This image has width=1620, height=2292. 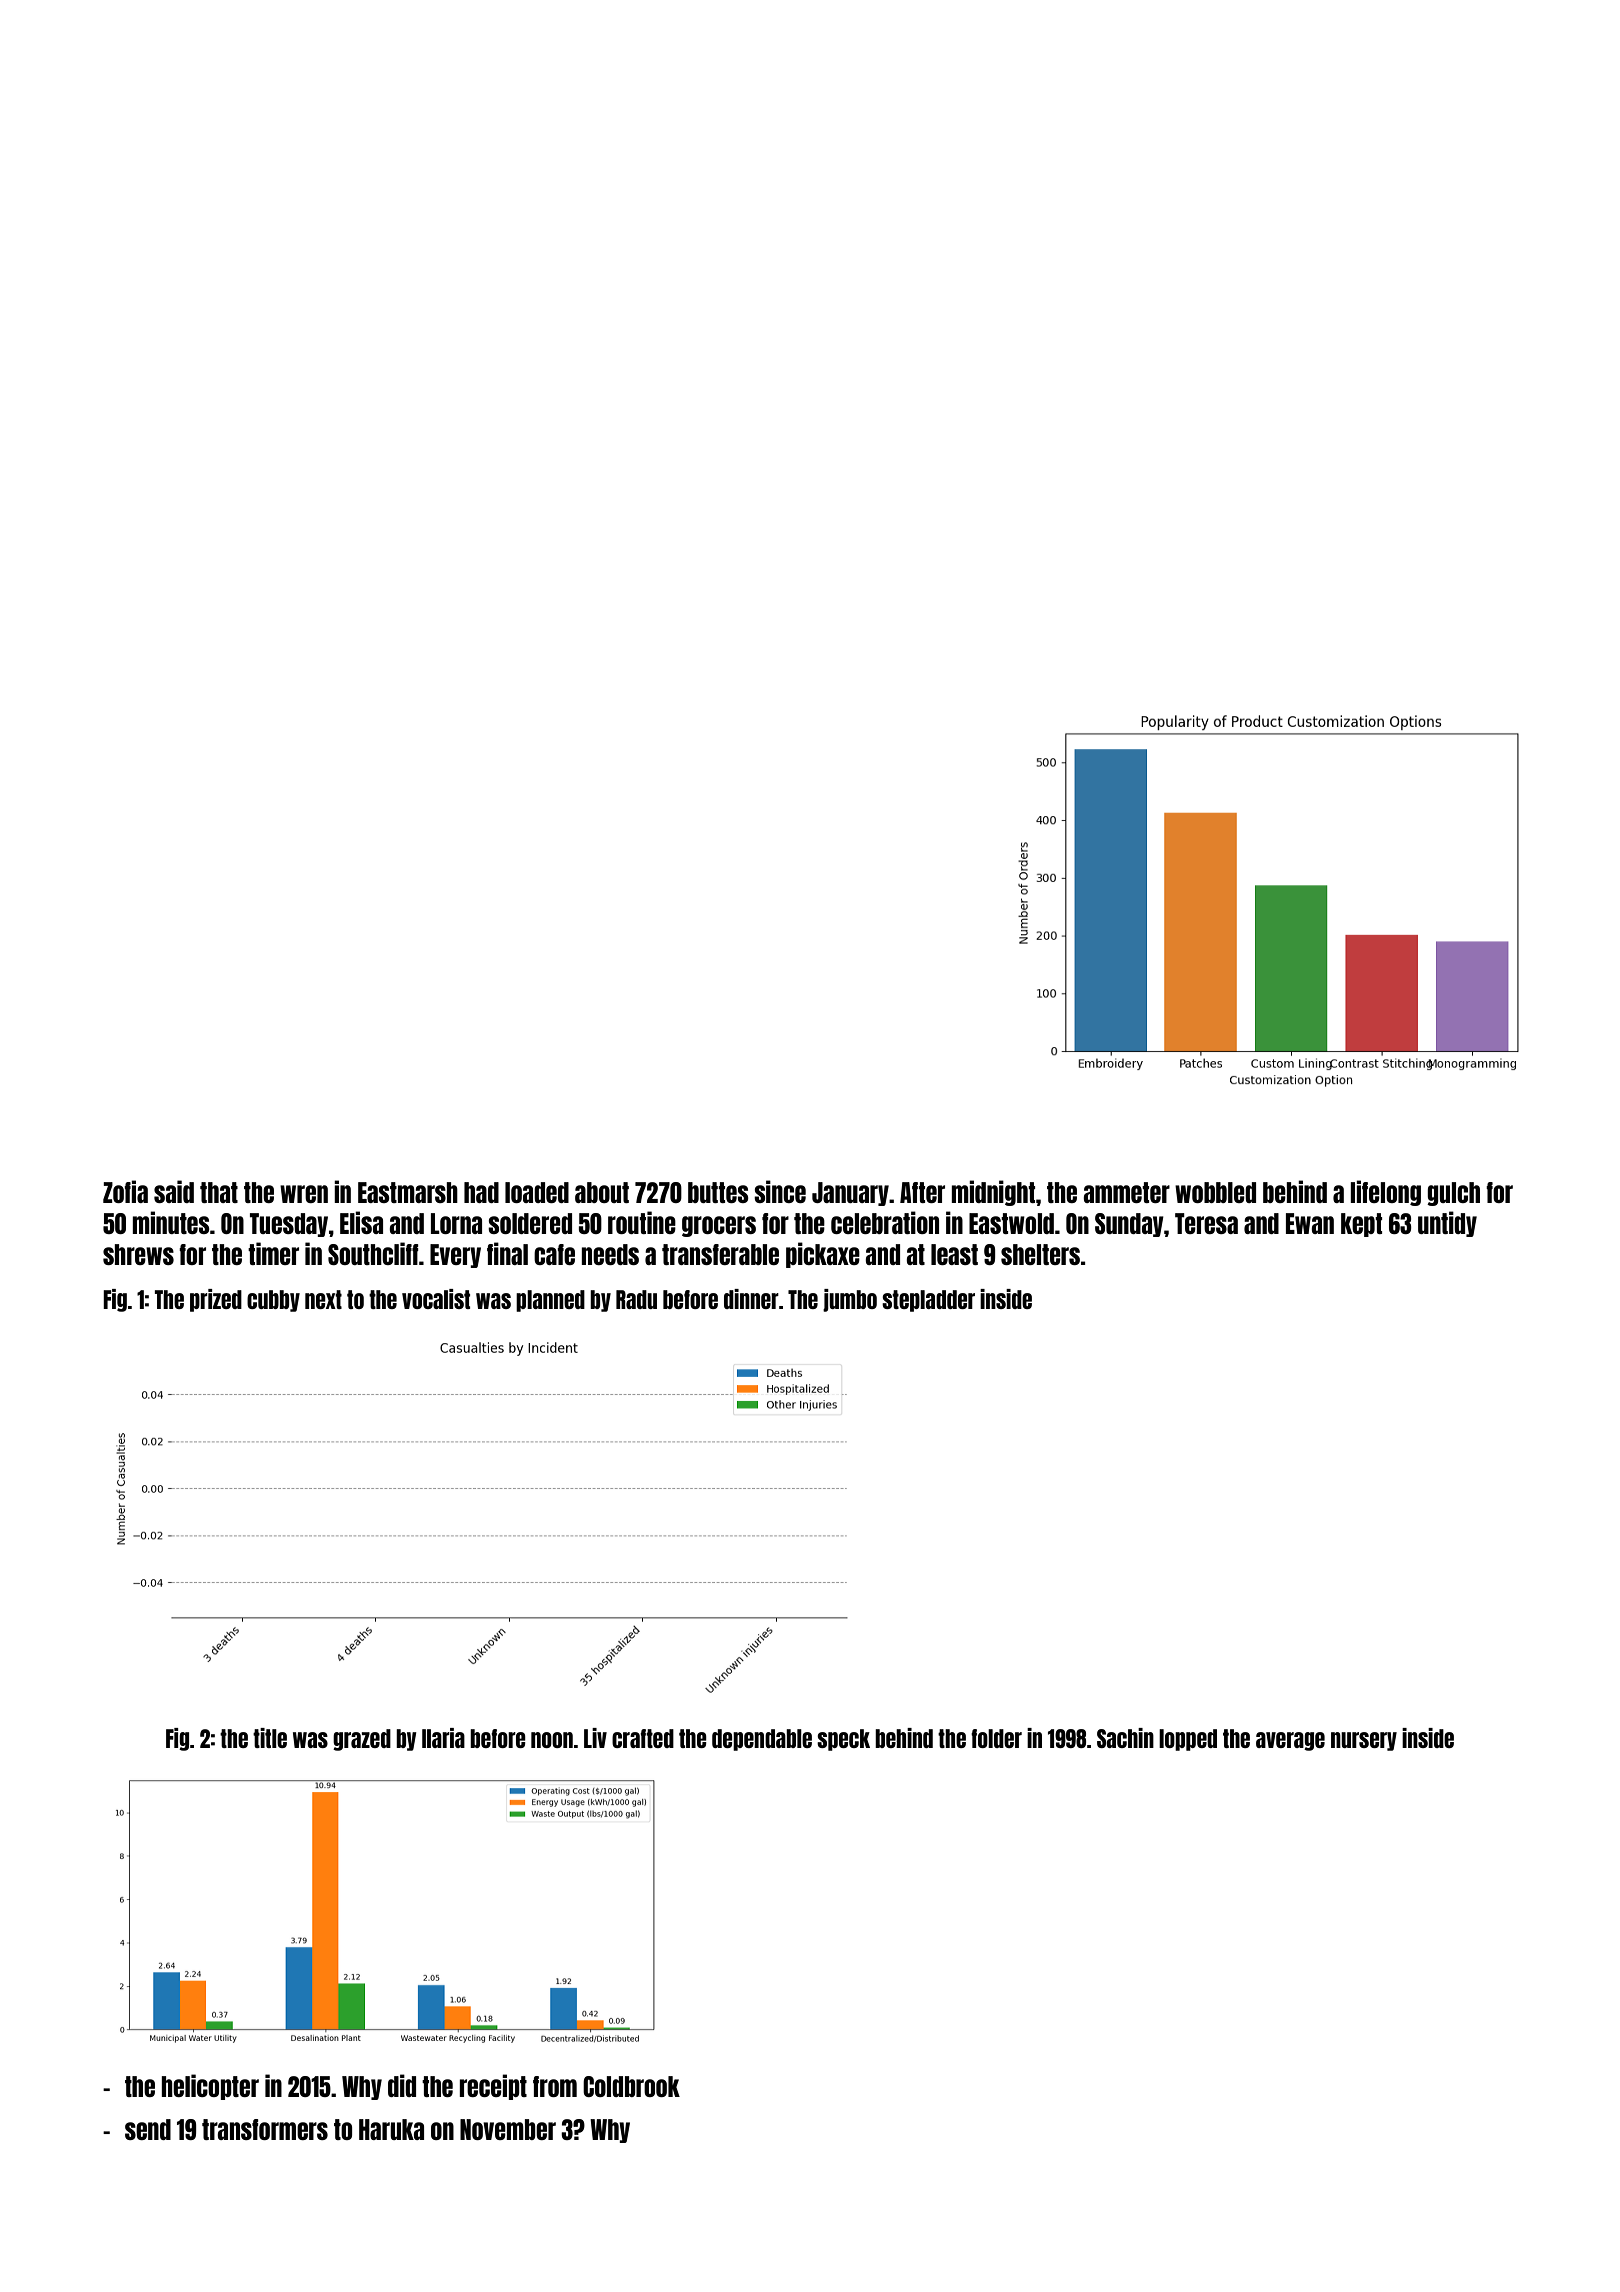 I want to click on timer, so click(x=273, y=1253).
